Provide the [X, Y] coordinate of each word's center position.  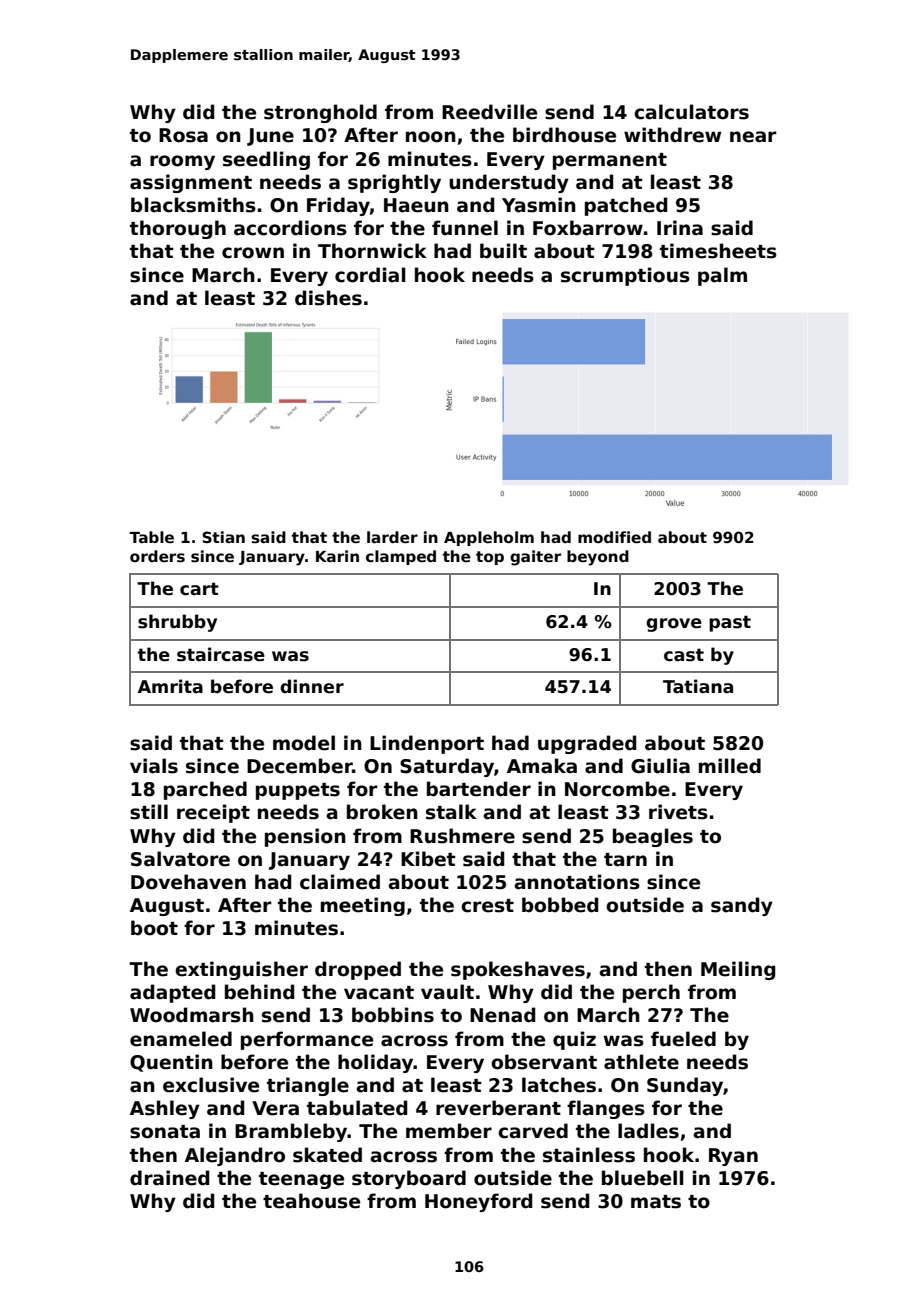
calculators [691, 112]
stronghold [320, 113]
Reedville [489, 112]
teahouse [311, 1201]
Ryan [733, 1157]
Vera [275, 1108]
